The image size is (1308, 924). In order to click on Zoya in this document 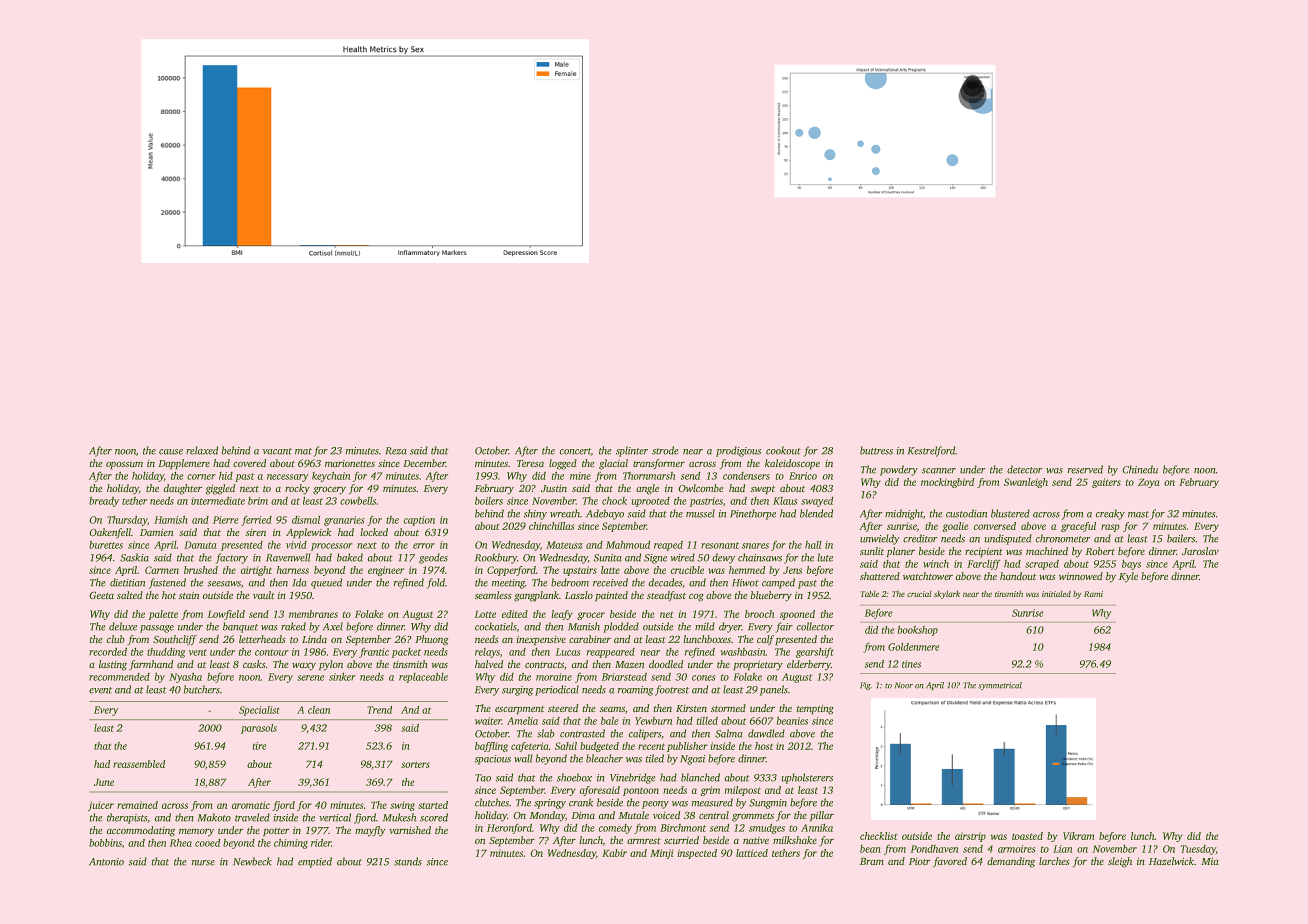, I will do `click(1149, 483)`.
